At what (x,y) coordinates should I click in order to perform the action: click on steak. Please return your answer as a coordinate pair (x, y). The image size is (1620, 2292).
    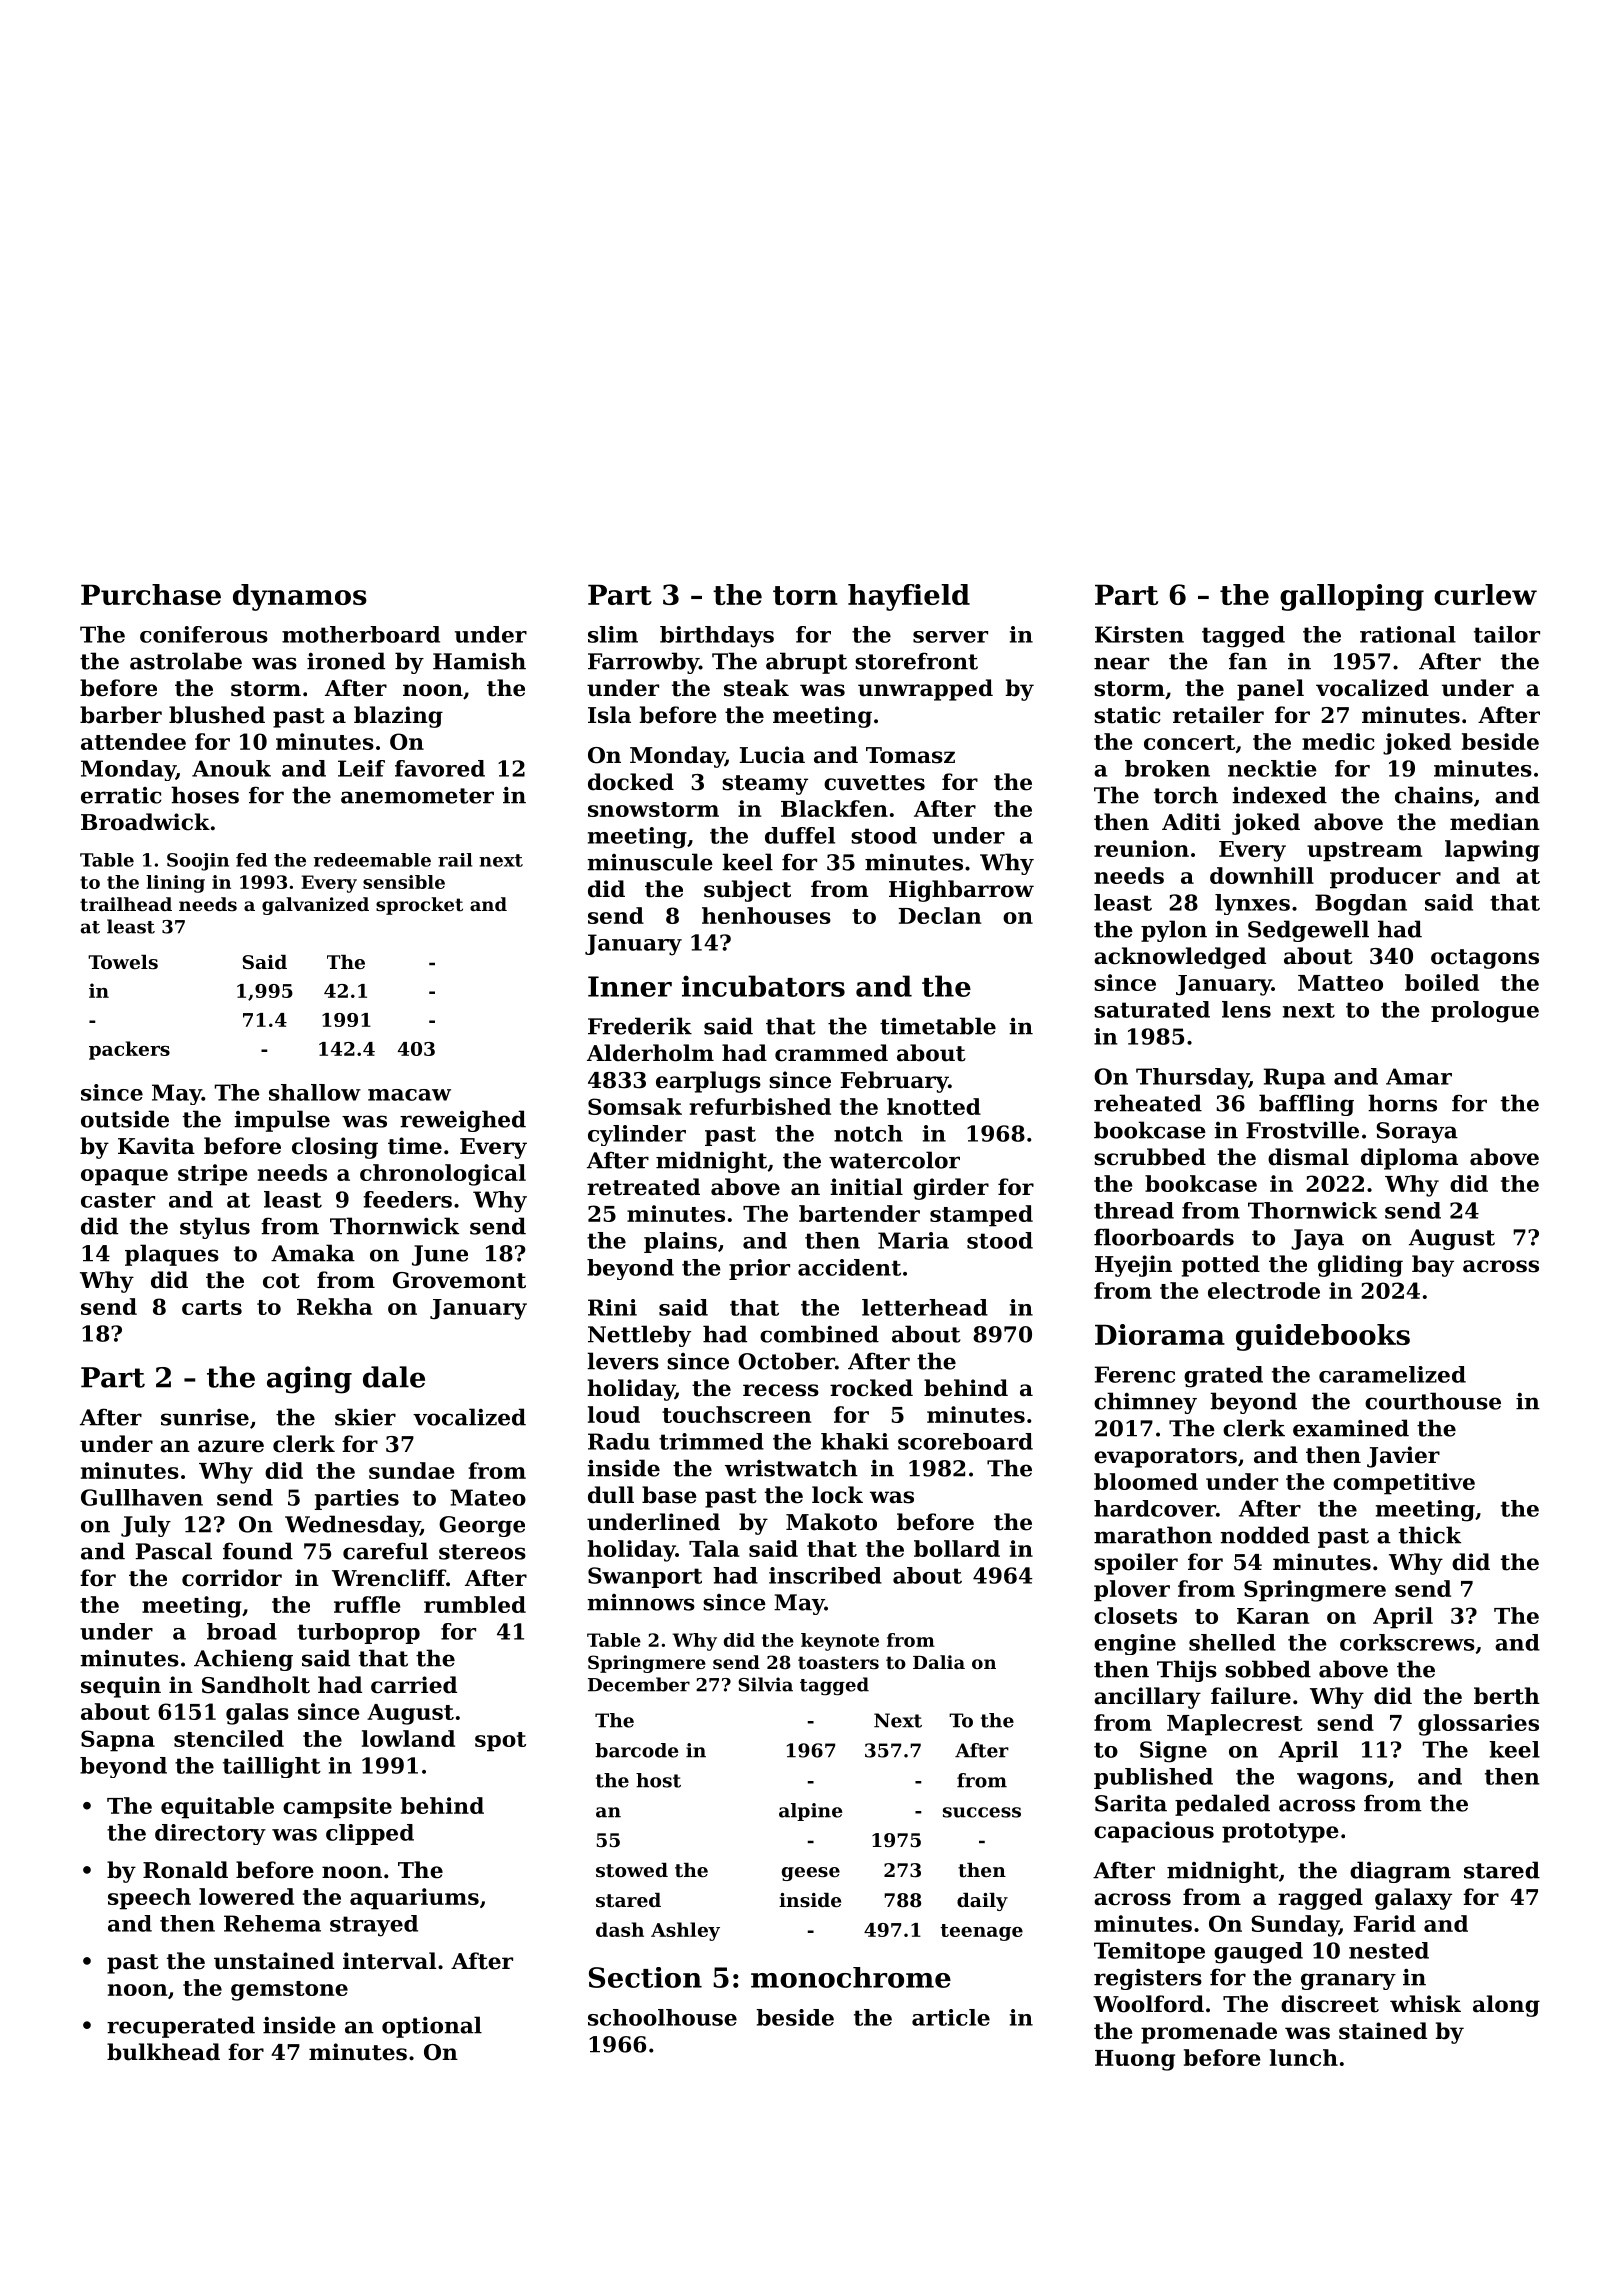
    Looking at the image, I should click on (756, 688).
